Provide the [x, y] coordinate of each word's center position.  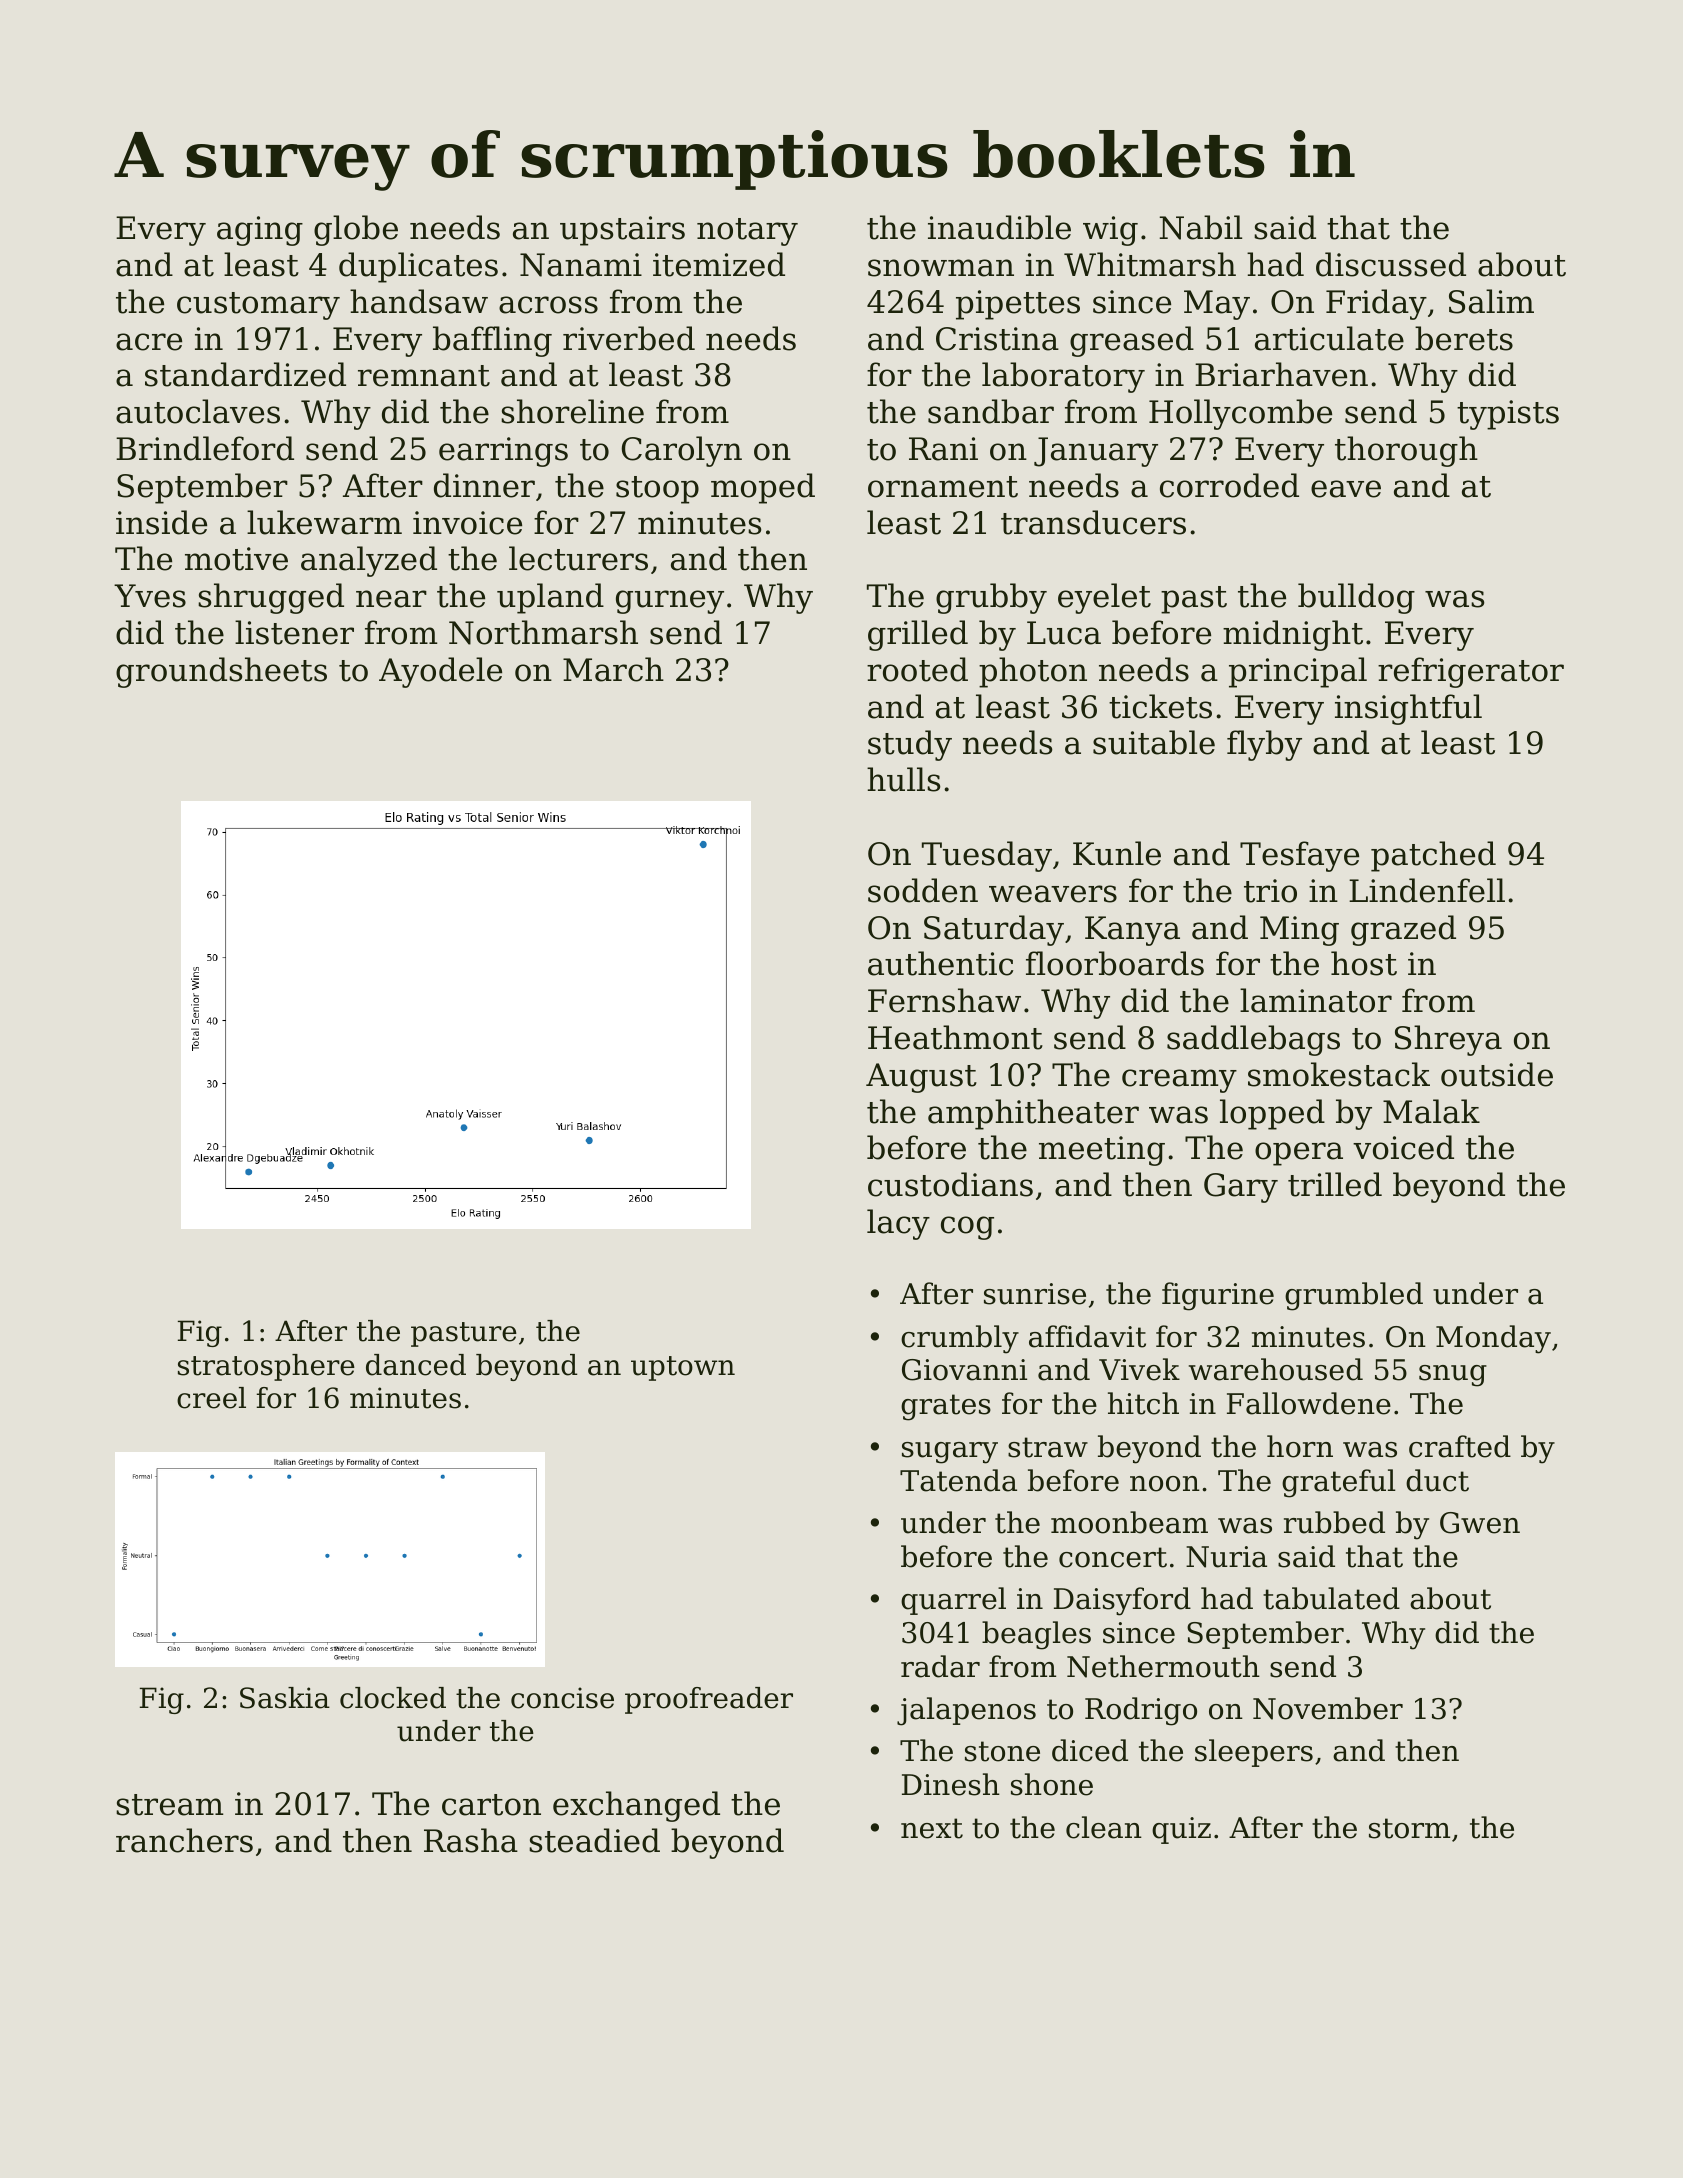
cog [967, 1228]
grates [946, 1407]
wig [1110, 231]
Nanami [581, 265]
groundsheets [221, 672]
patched [1433, 856]
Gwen [1480, 1523]
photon [1033, 672]
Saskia [285, 1698]
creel [211, 1398]
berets [1464, 338]
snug [1453, 1376]
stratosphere [266, 1367]
